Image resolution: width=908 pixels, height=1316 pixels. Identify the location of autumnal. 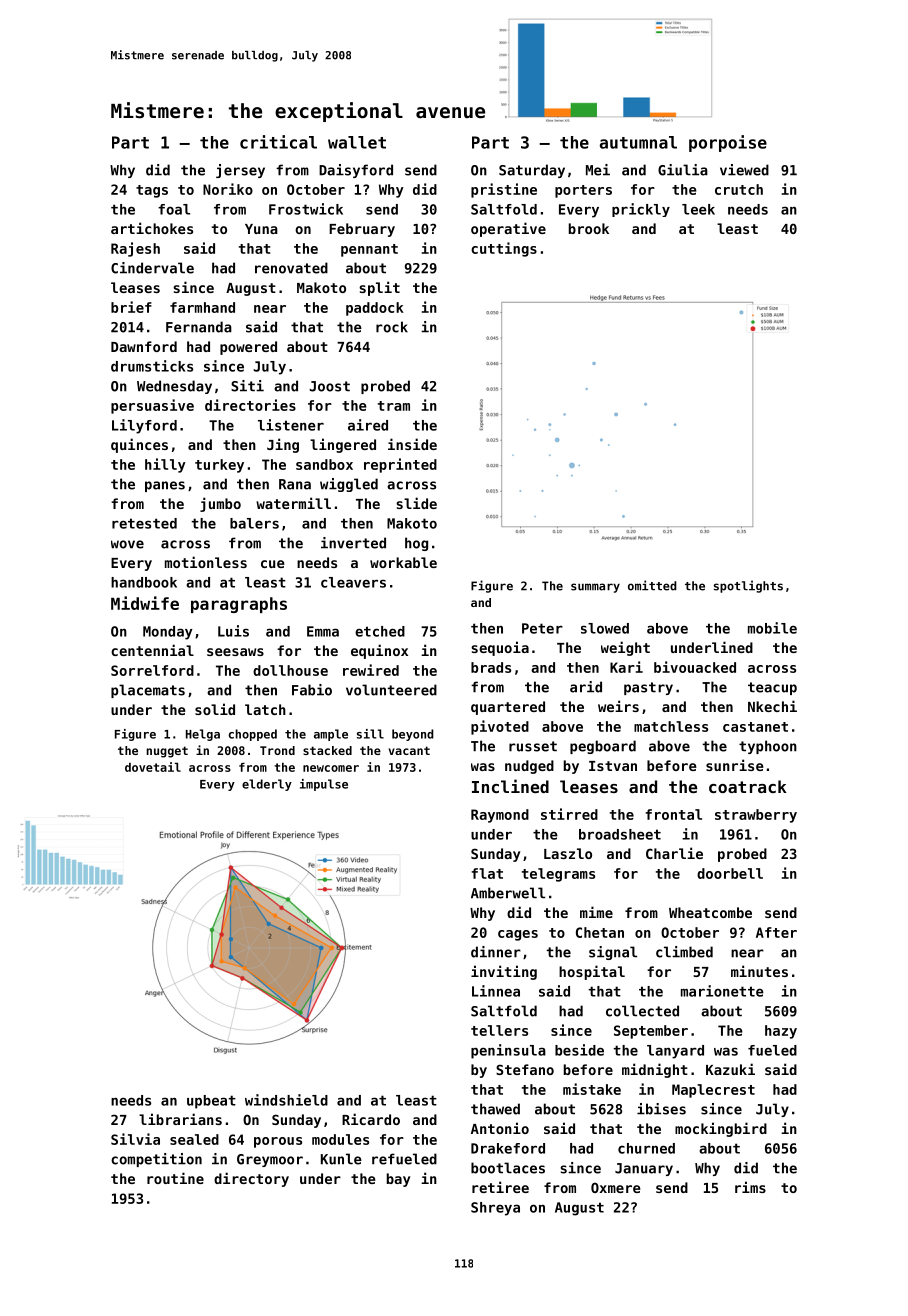
(638, 142).
